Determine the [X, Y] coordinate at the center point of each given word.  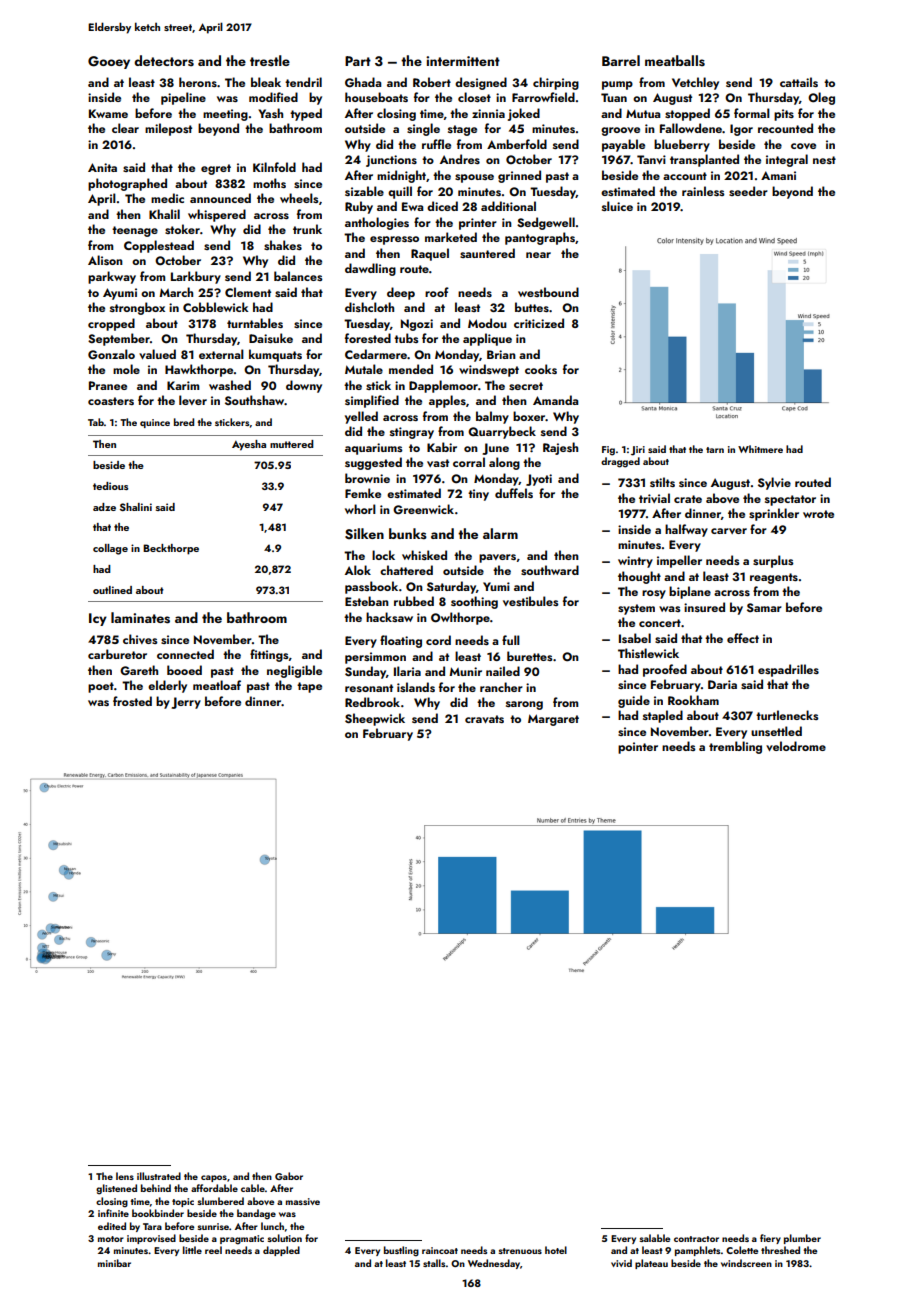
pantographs [540, 238]
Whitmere [760, 449]
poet [101, 687]
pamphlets [697, 1251]
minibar [114, 1263]
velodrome [796, 746]
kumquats [275, 355]
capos [214, 1178]
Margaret [553, 720]
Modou [487, 323]
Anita [102, 167]
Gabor [289, 1176]
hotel [556, 1250]
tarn [715, 450]
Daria [722, 684]
